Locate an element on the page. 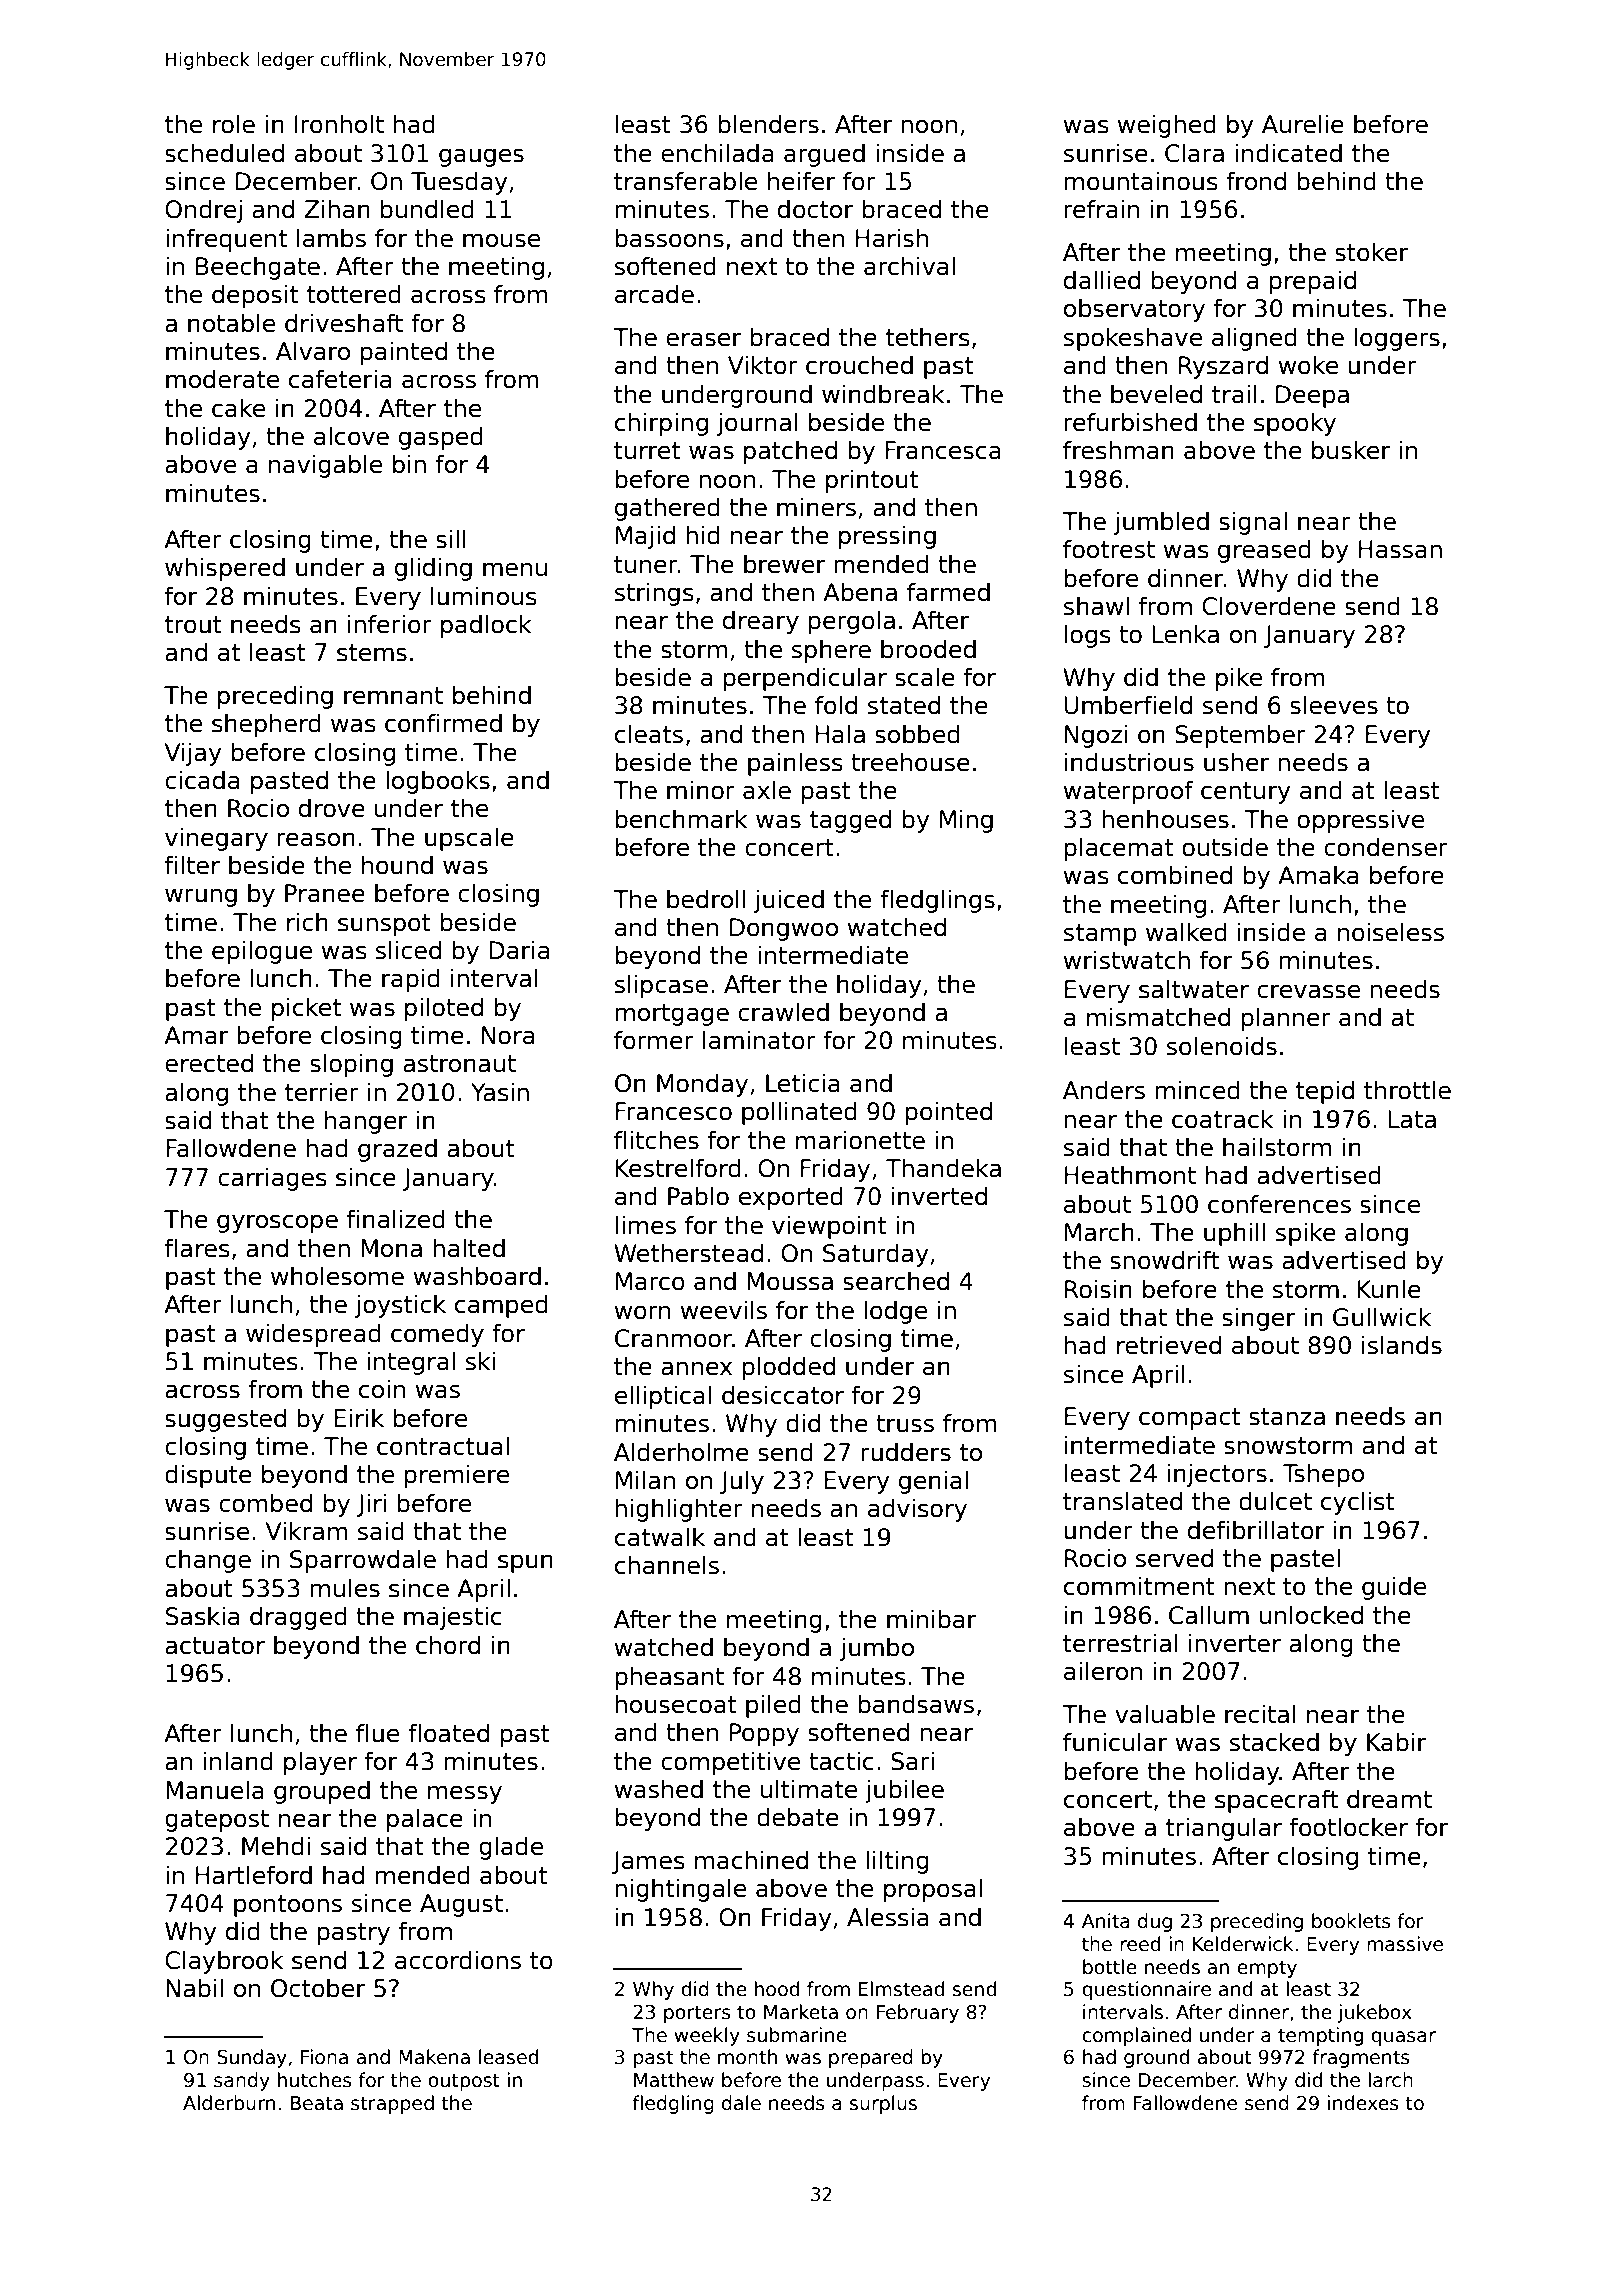 The height and width of the page is (2292, 1620). blenders is located at coordinates (768, 124).
